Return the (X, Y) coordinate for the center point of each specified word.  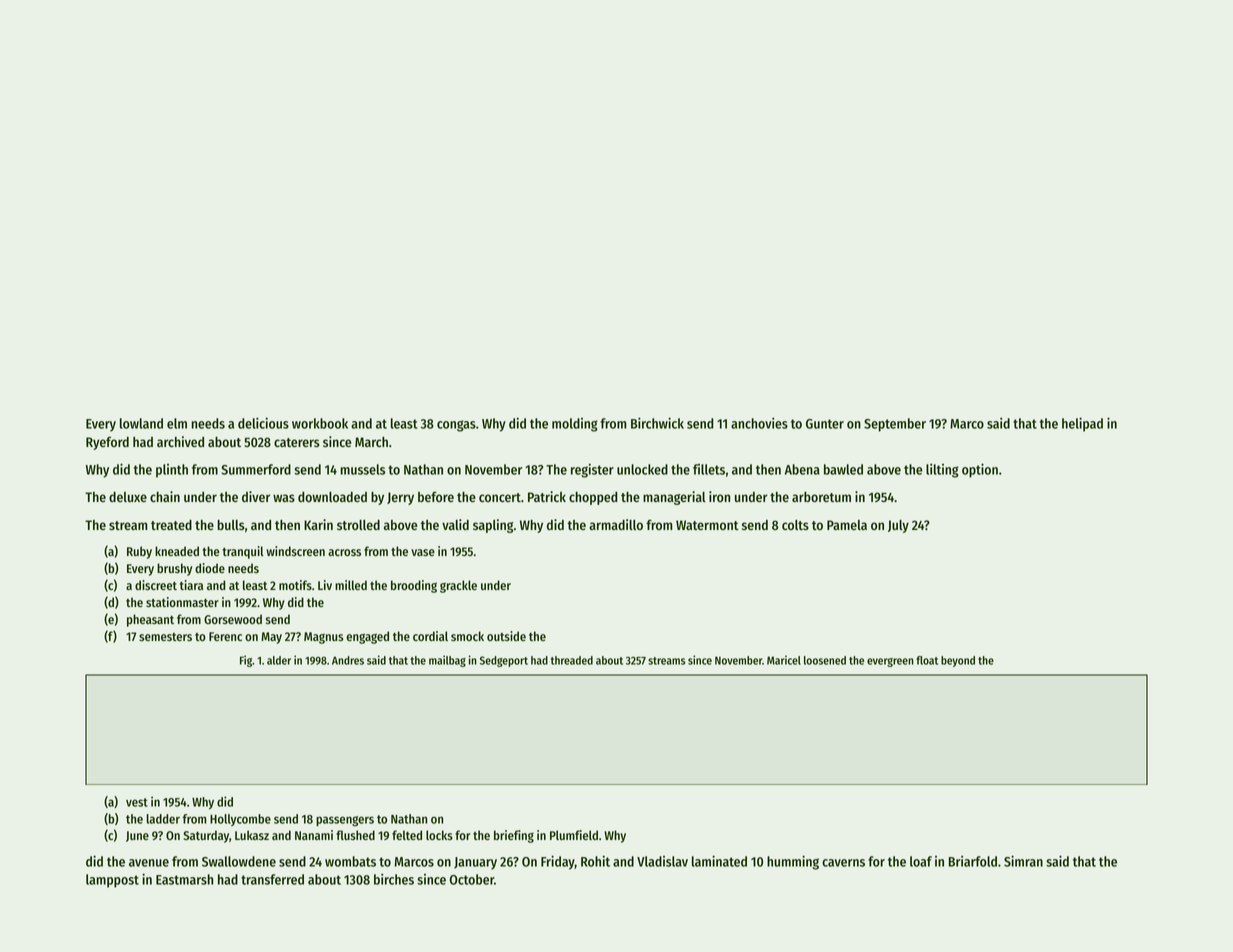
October (472, 879)
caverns (843, 863)
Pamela (847, 525)
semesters (165, 637)
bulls (231, 525)
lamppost (112, 881)
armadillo (616, 524)
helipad (1082, 424)
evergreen (890, 662)
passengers (345, 821)
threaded (572, 660)
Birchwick (657, 423)
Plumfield (574, 835)
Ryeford (107, 443)
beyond (958, 661)
